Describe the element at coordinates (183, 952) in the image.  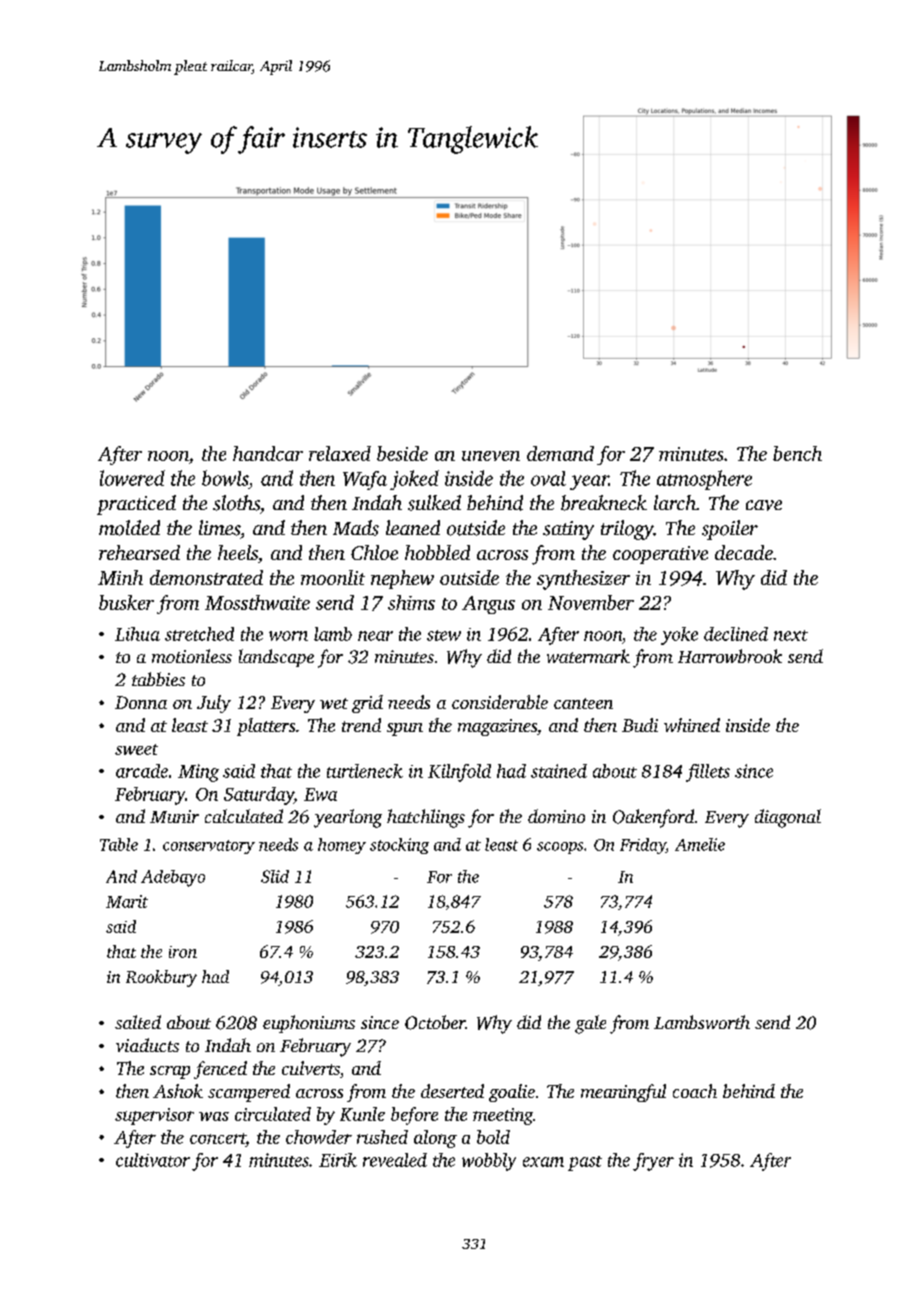
I see `iron` at that location.
